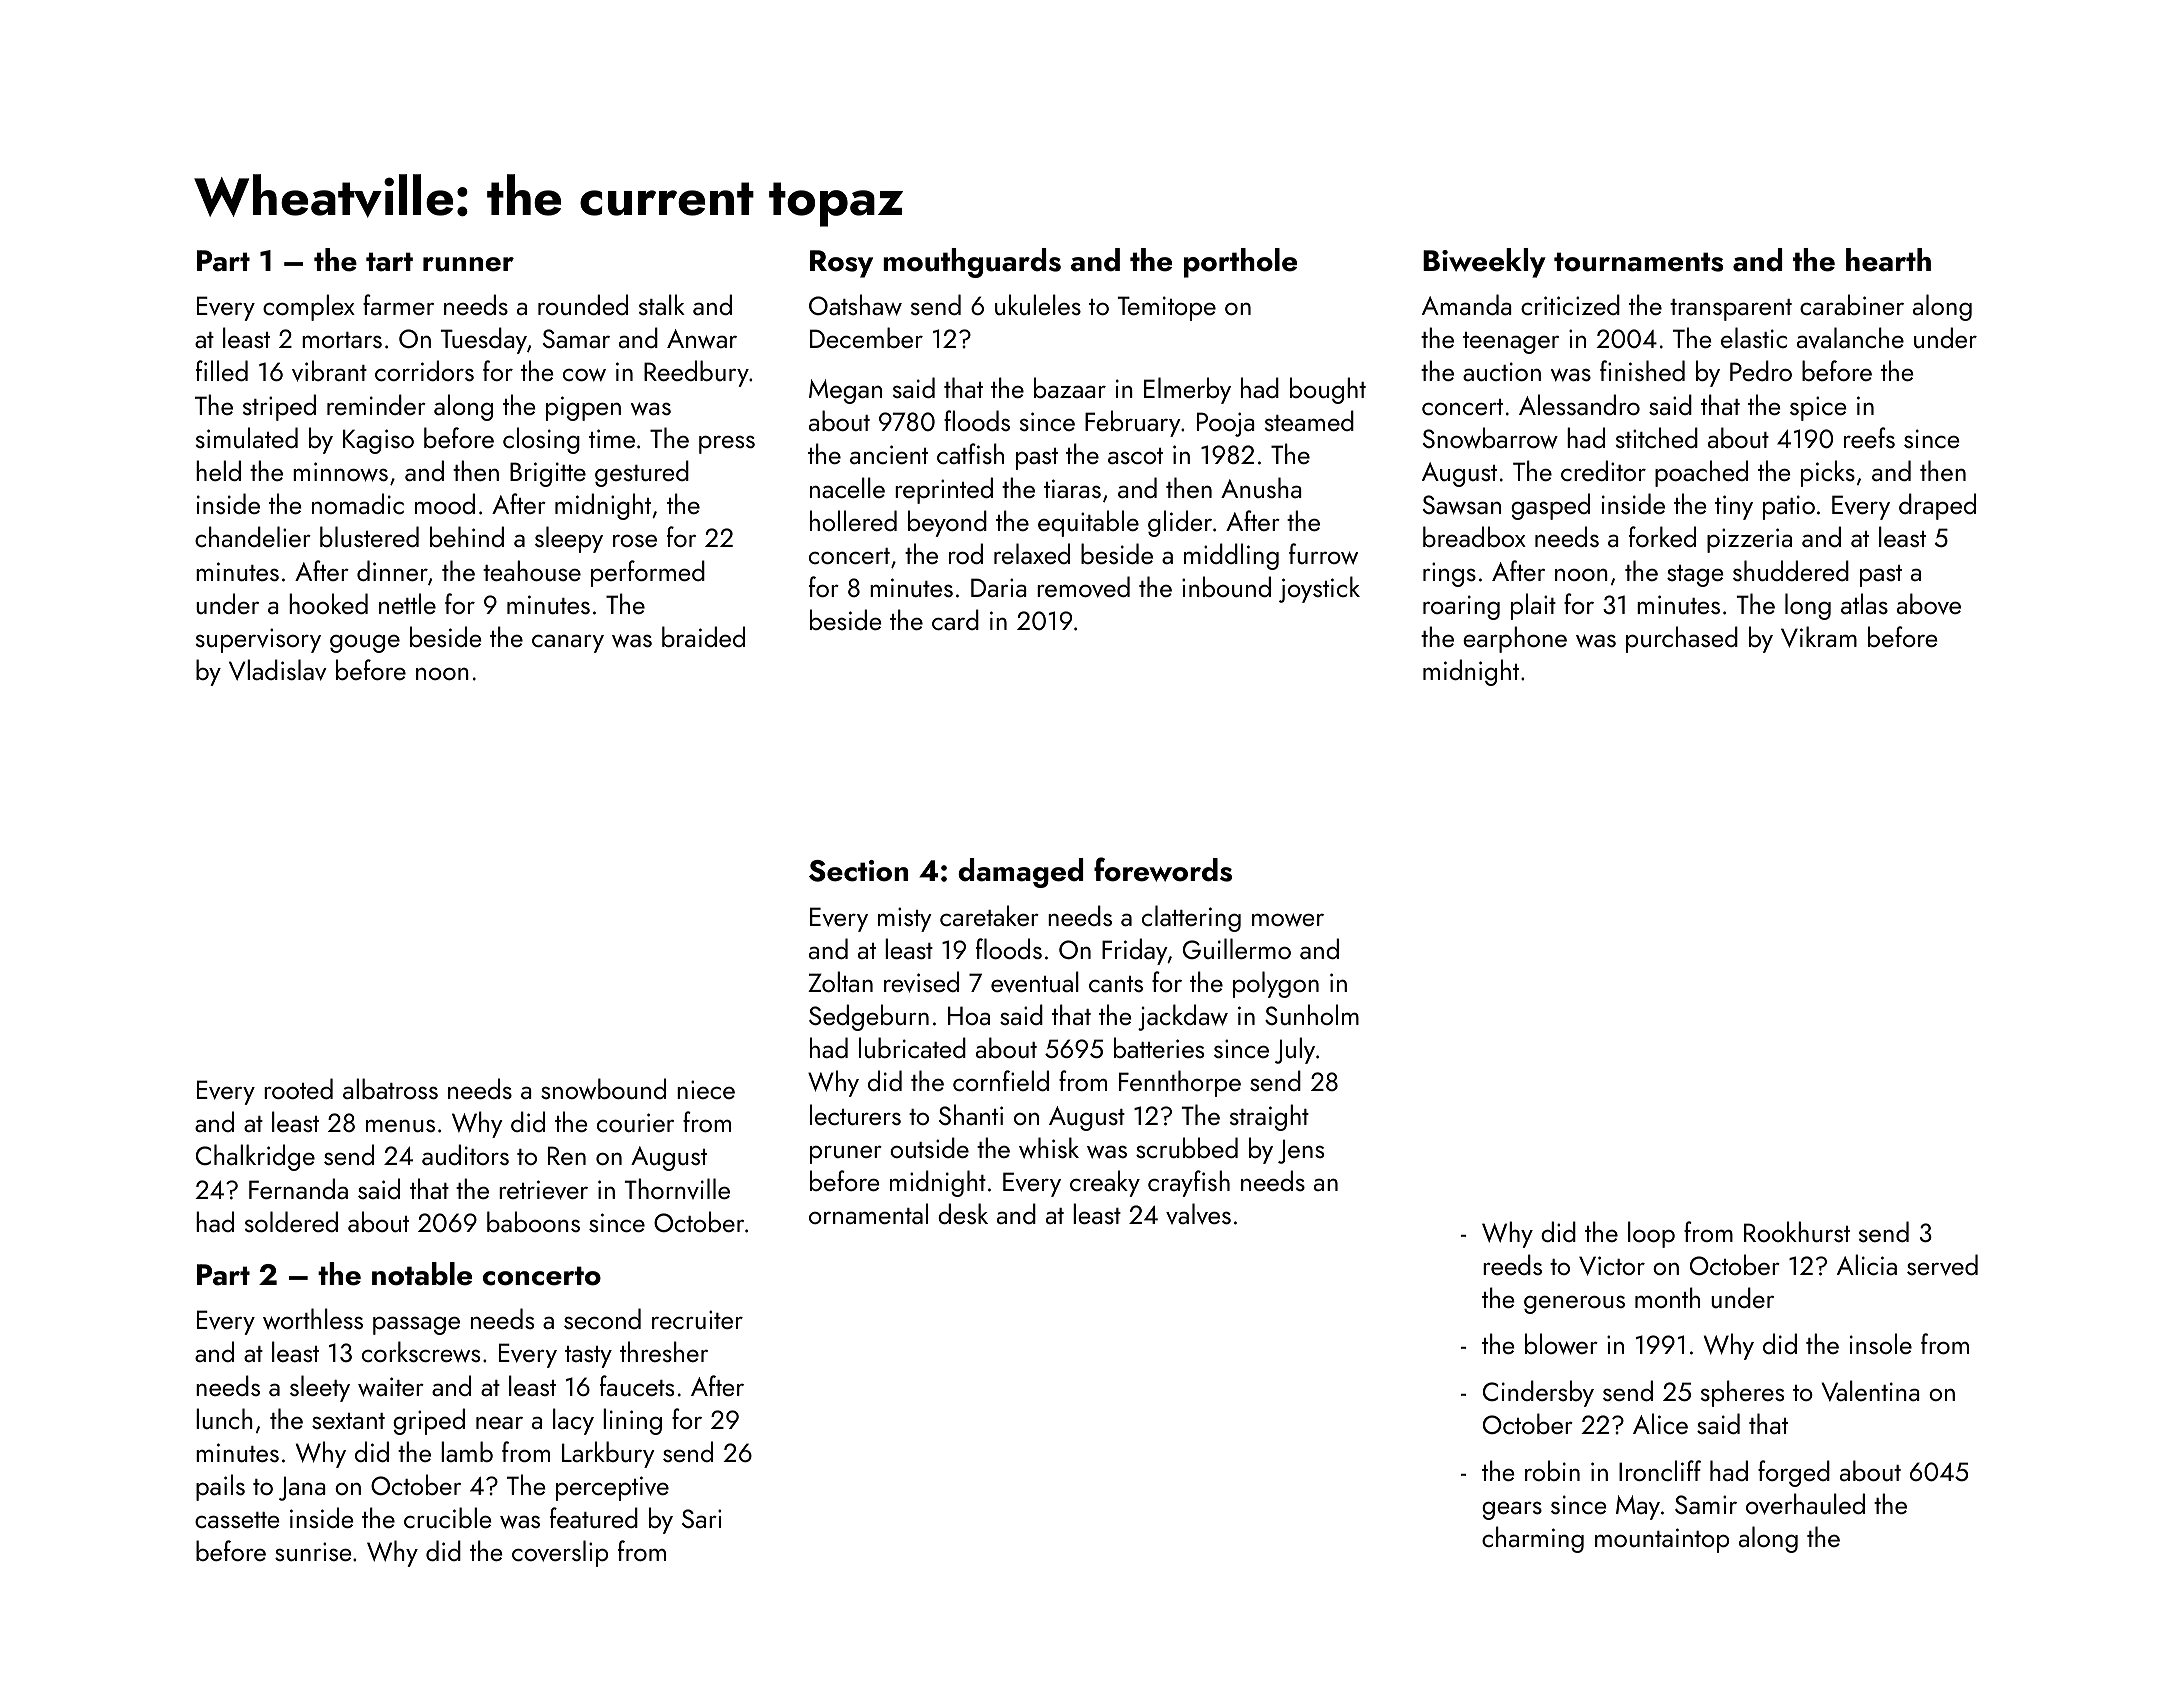  I want to click on tart, so click(389, 262).
